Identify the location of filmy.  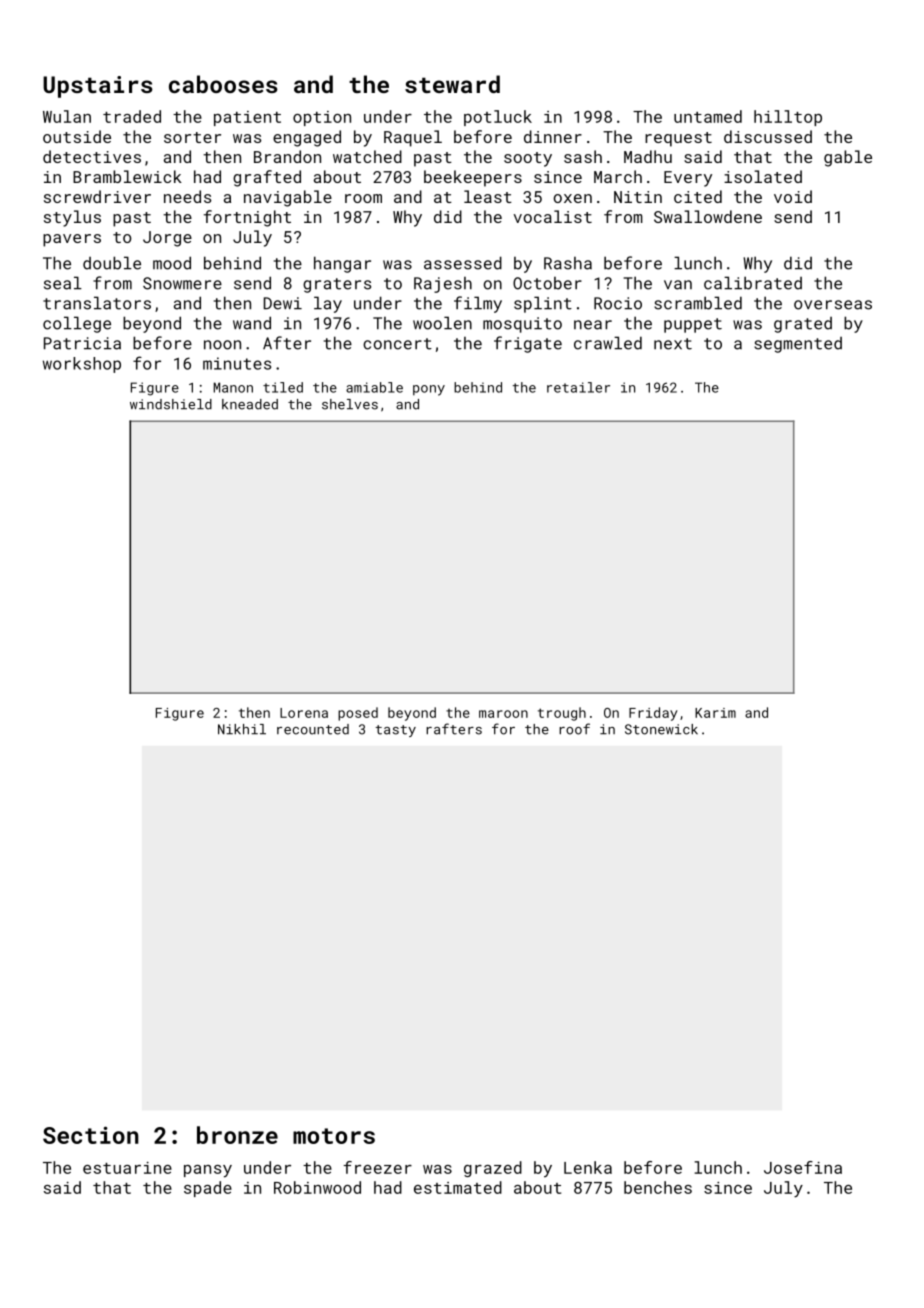
(478, 304).
